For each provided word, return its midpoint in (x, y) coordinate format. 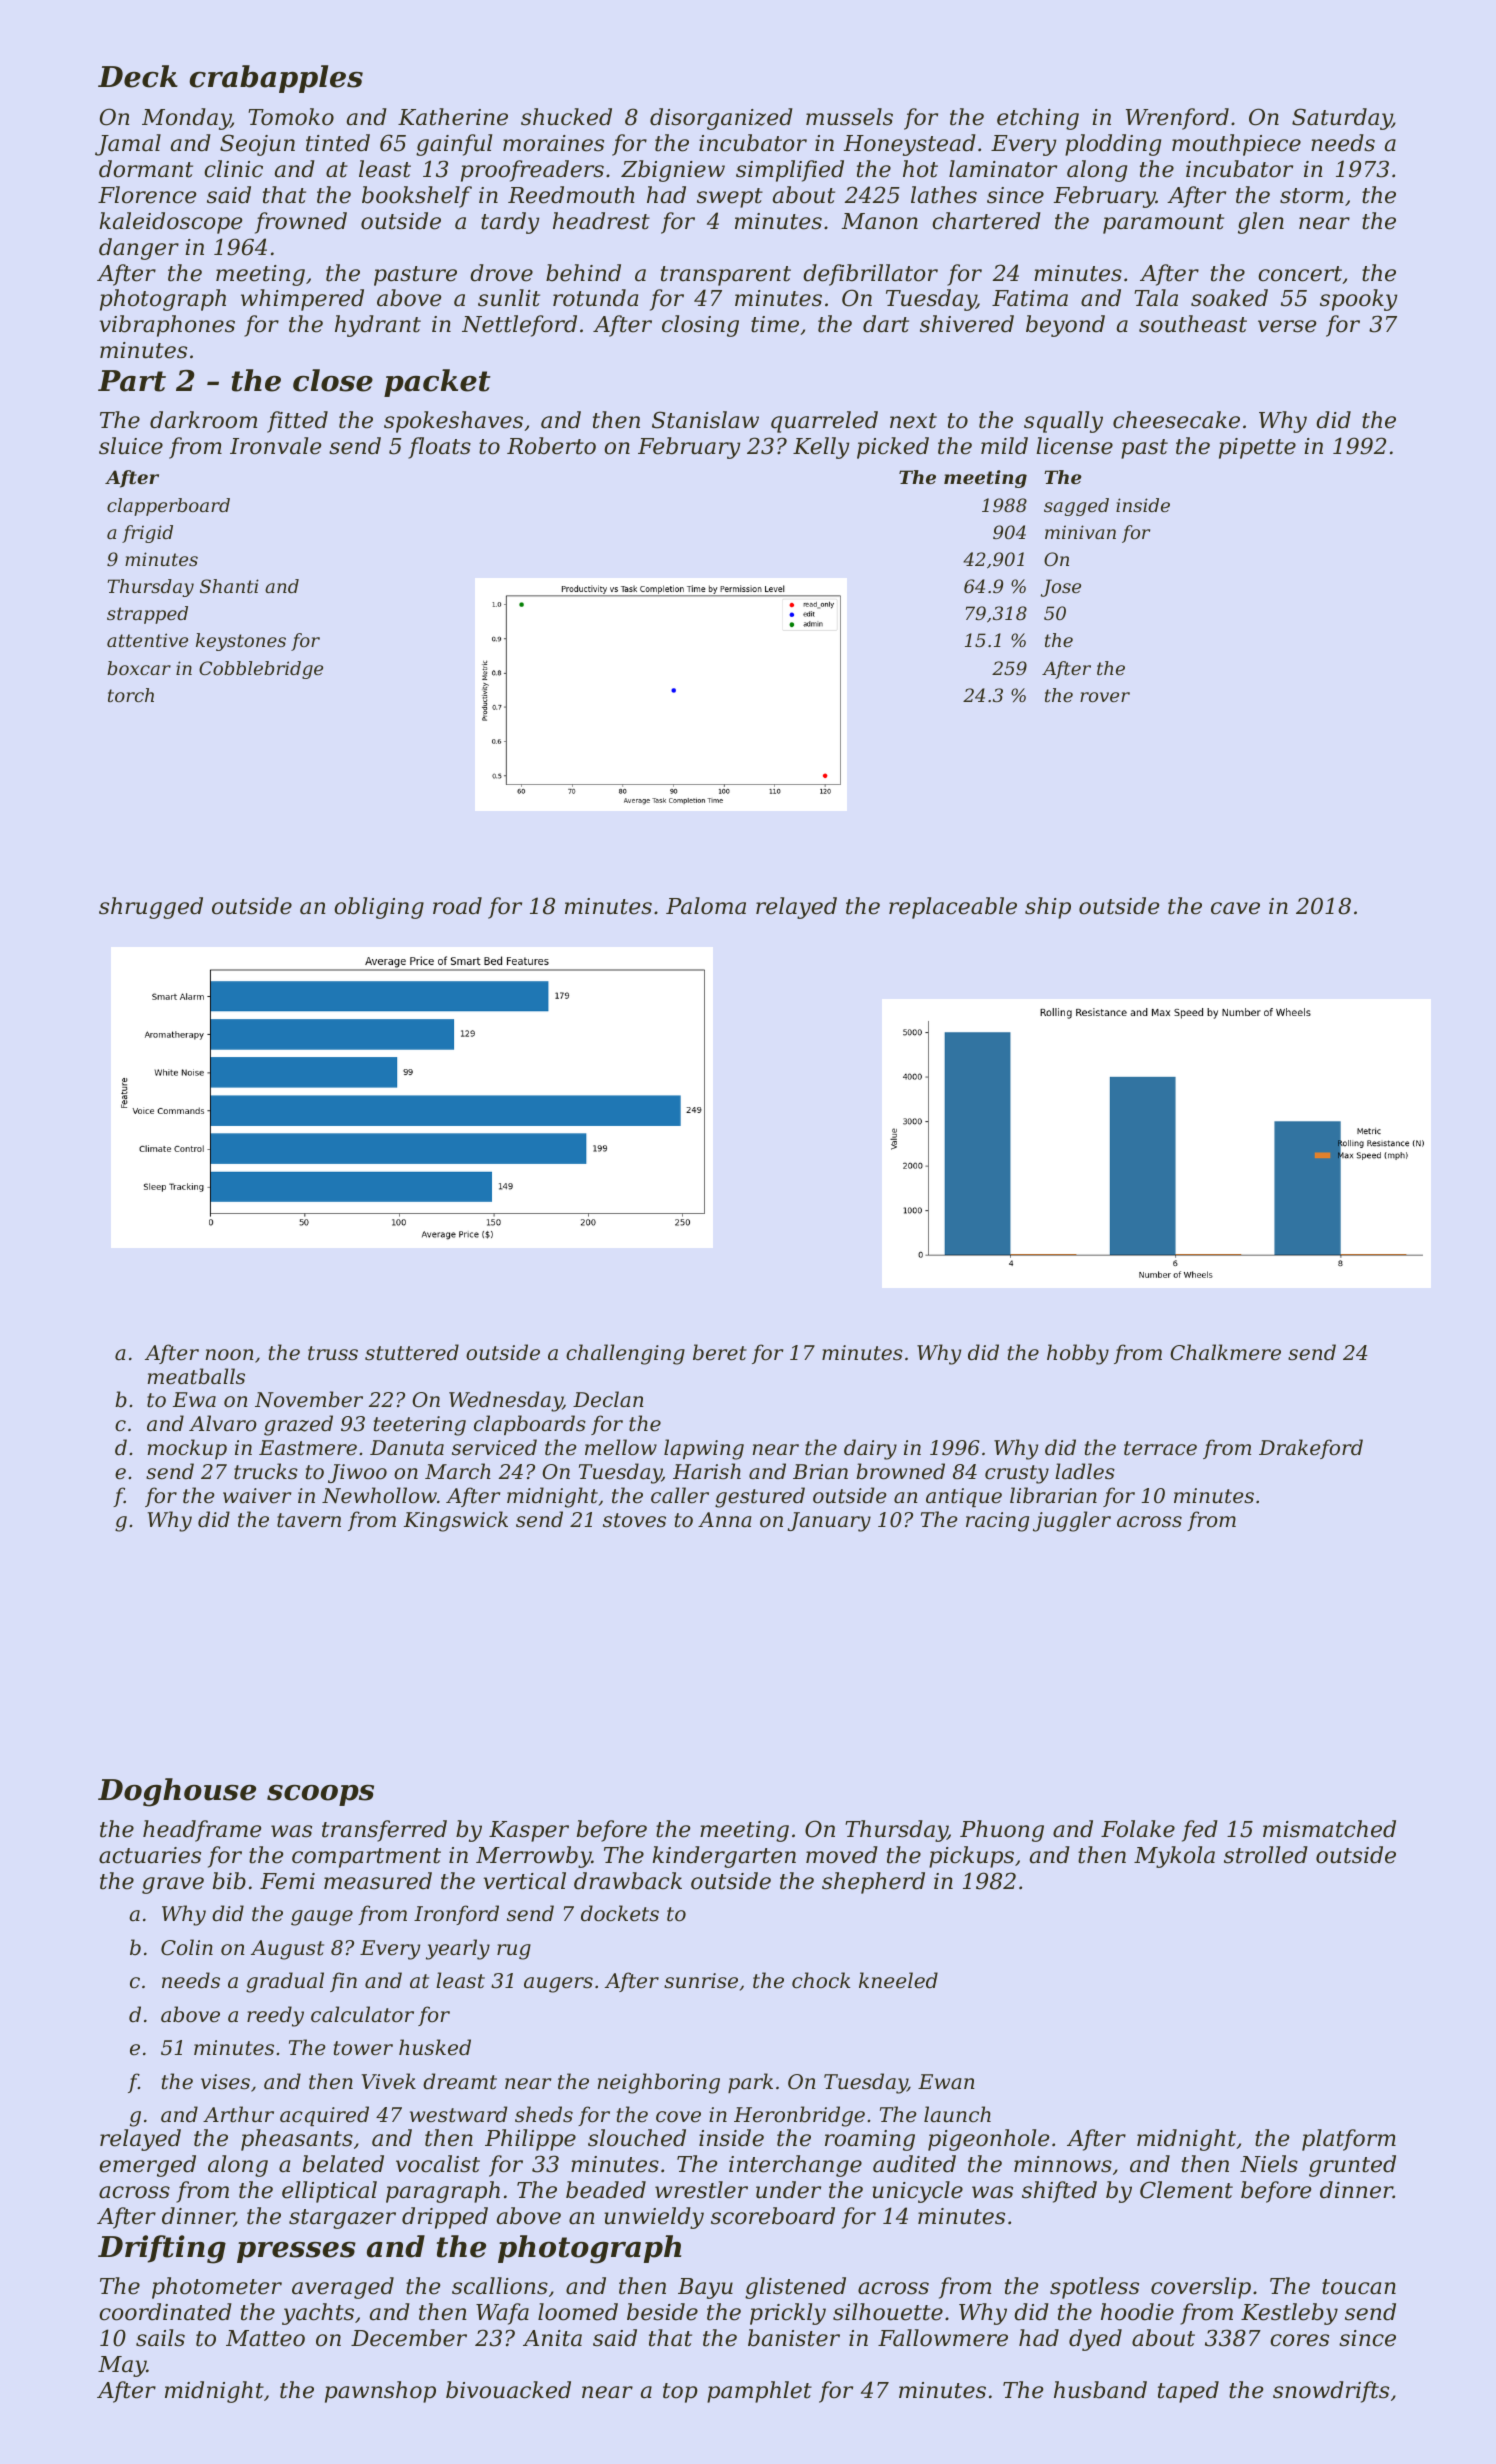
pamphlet (759, 2392)
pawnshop (380, 2392)
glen (1261, 223)
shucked (566, 117)
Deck (138, 76)
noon (230, 1355)
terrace (1160, 1448)
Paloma (706, 906)
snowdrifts (1331, 2392)
